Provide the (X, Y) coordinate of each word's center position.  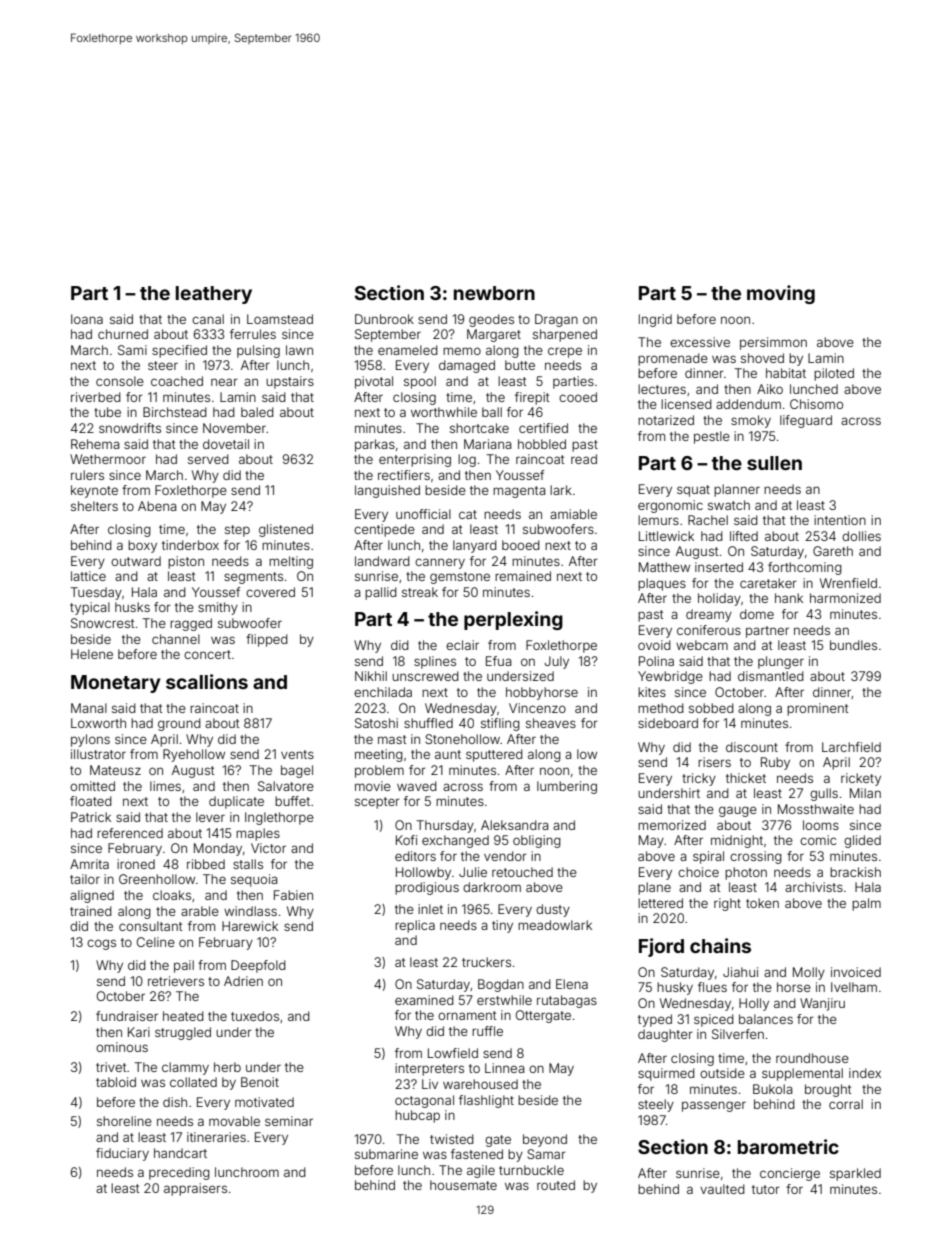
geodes (491, 320)
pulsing (258, 351)
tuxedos (255, 1016)
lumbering (567, 787)
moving (781, 294)
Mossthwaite (816, 809)
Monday (218, 849)
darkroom (492, 887)
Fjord (661, 947)
